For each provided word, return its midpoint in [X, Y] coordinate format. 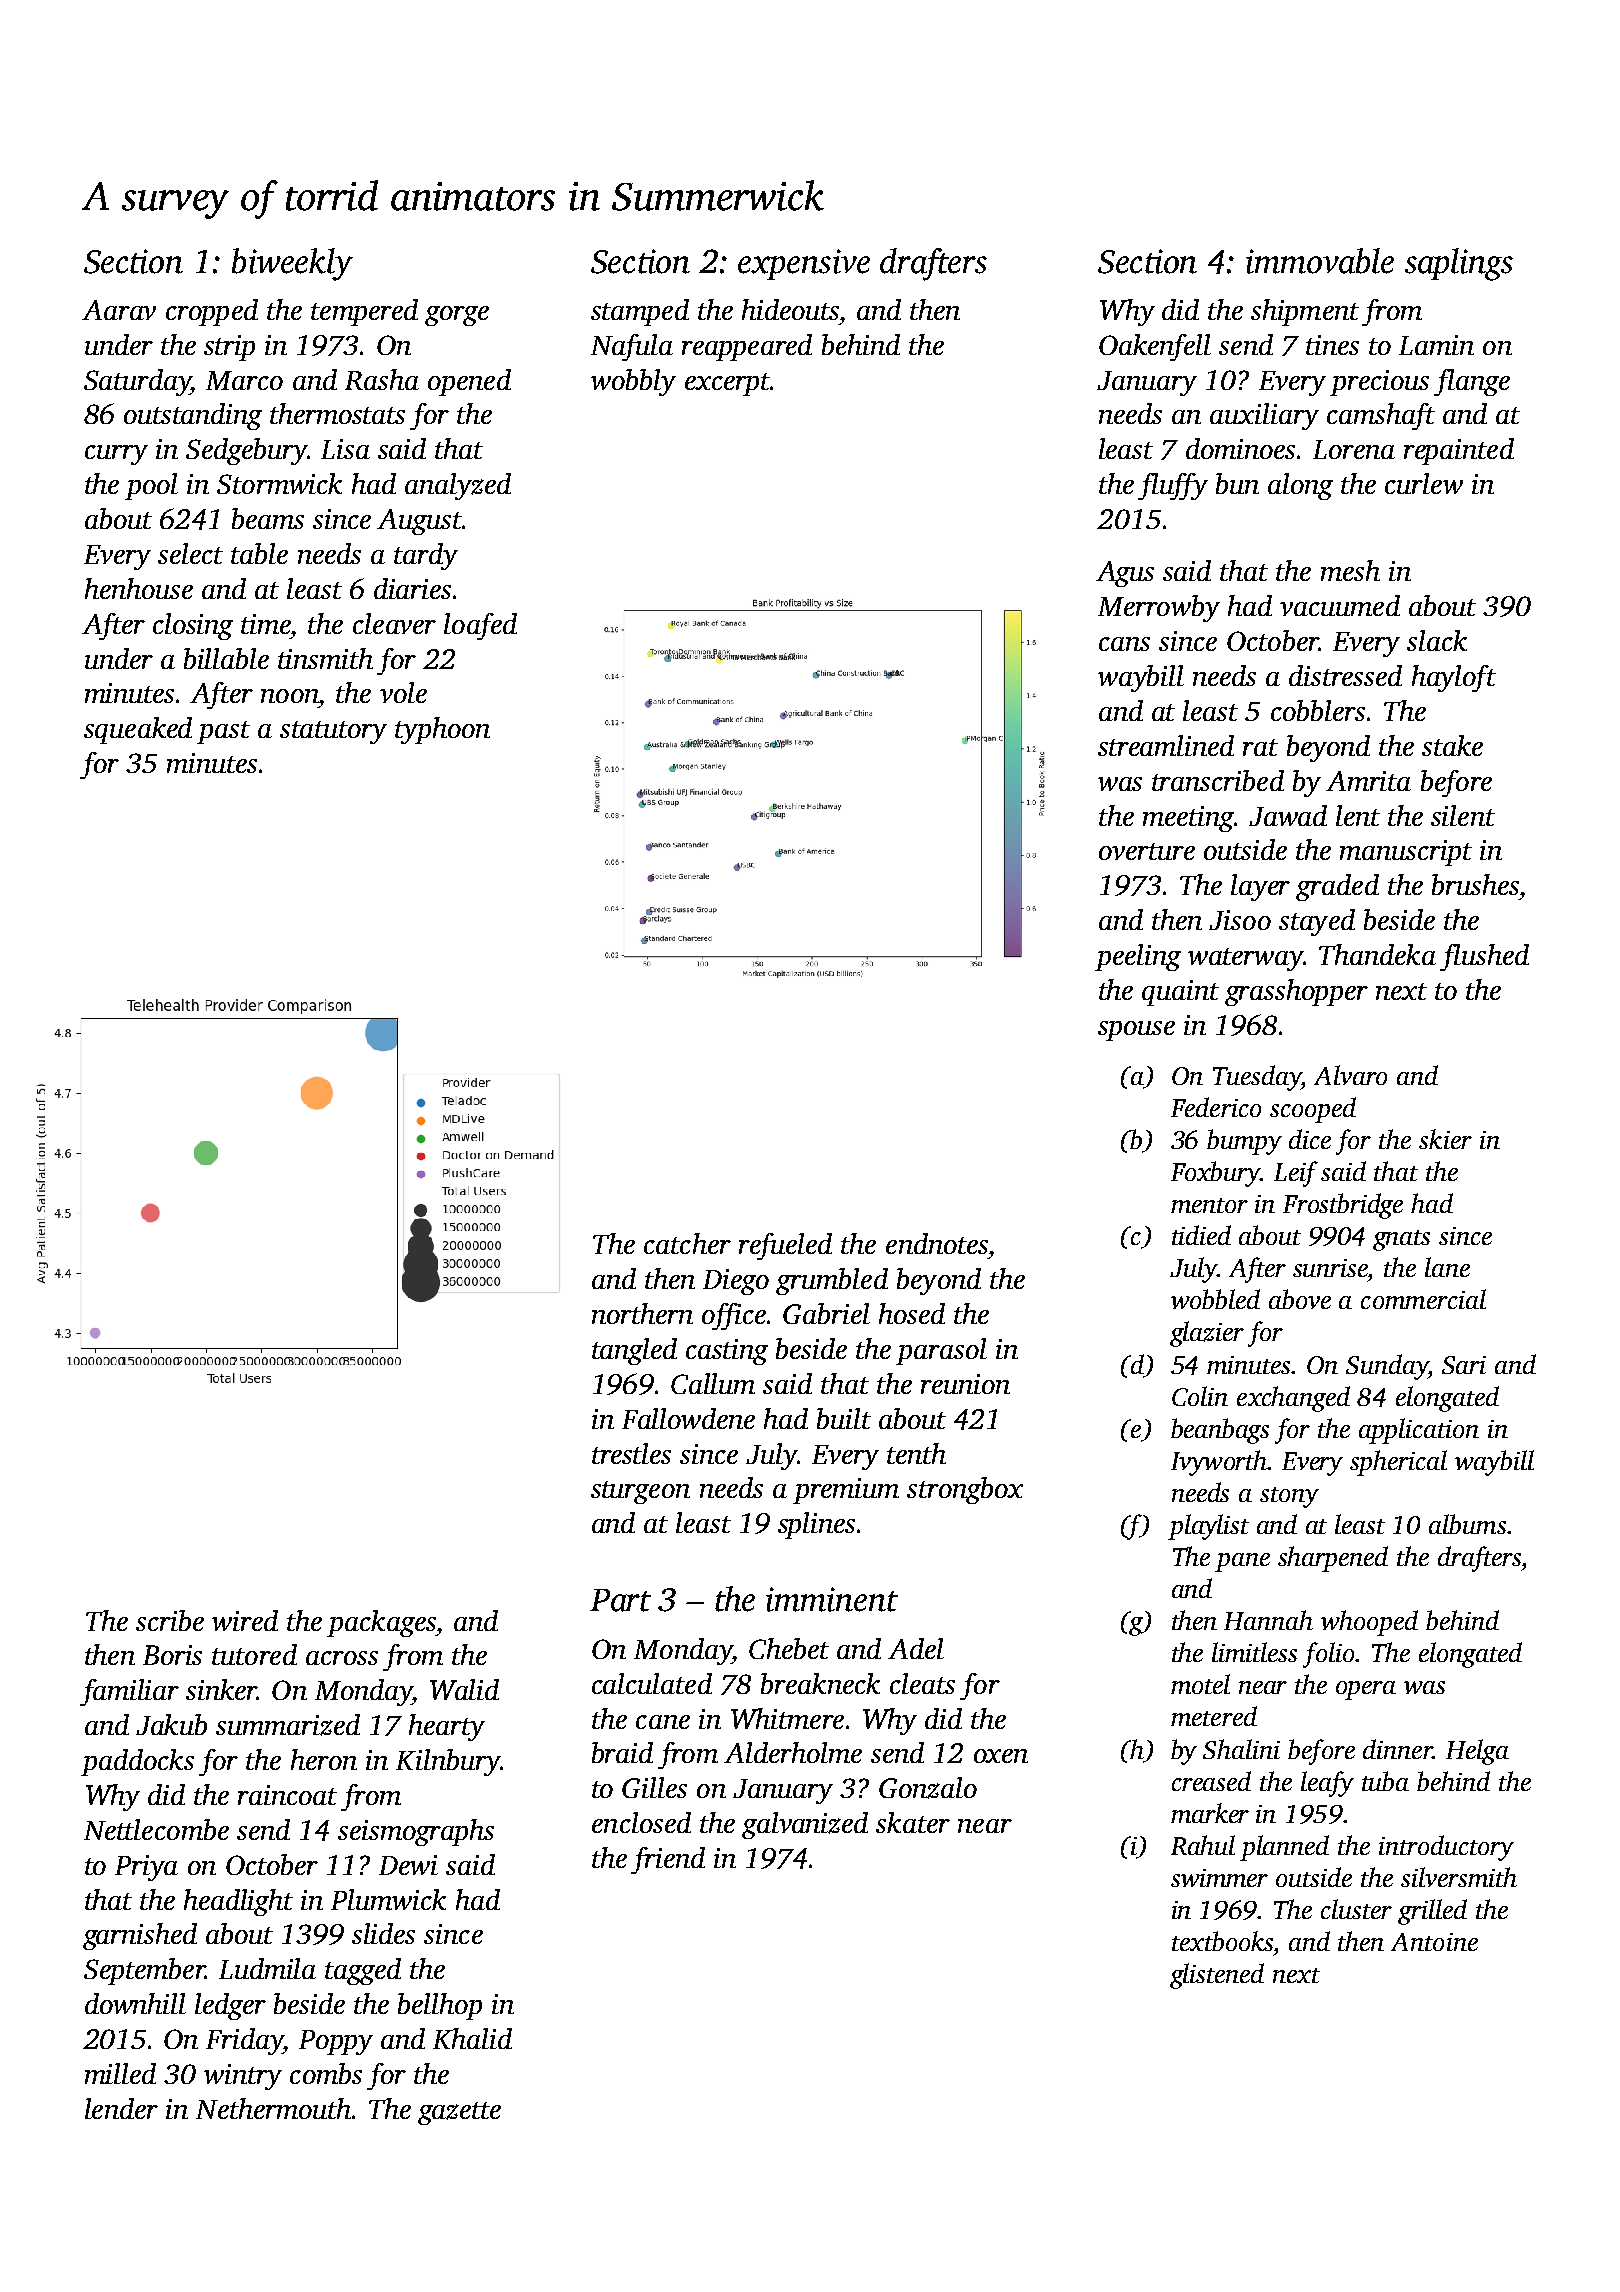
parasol [941, 1351]
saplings [1459, 264]
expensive [804, 264]
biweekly [292, 264]
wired [245, 1620]
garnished [140, 1936]
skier [1445, 1139]
